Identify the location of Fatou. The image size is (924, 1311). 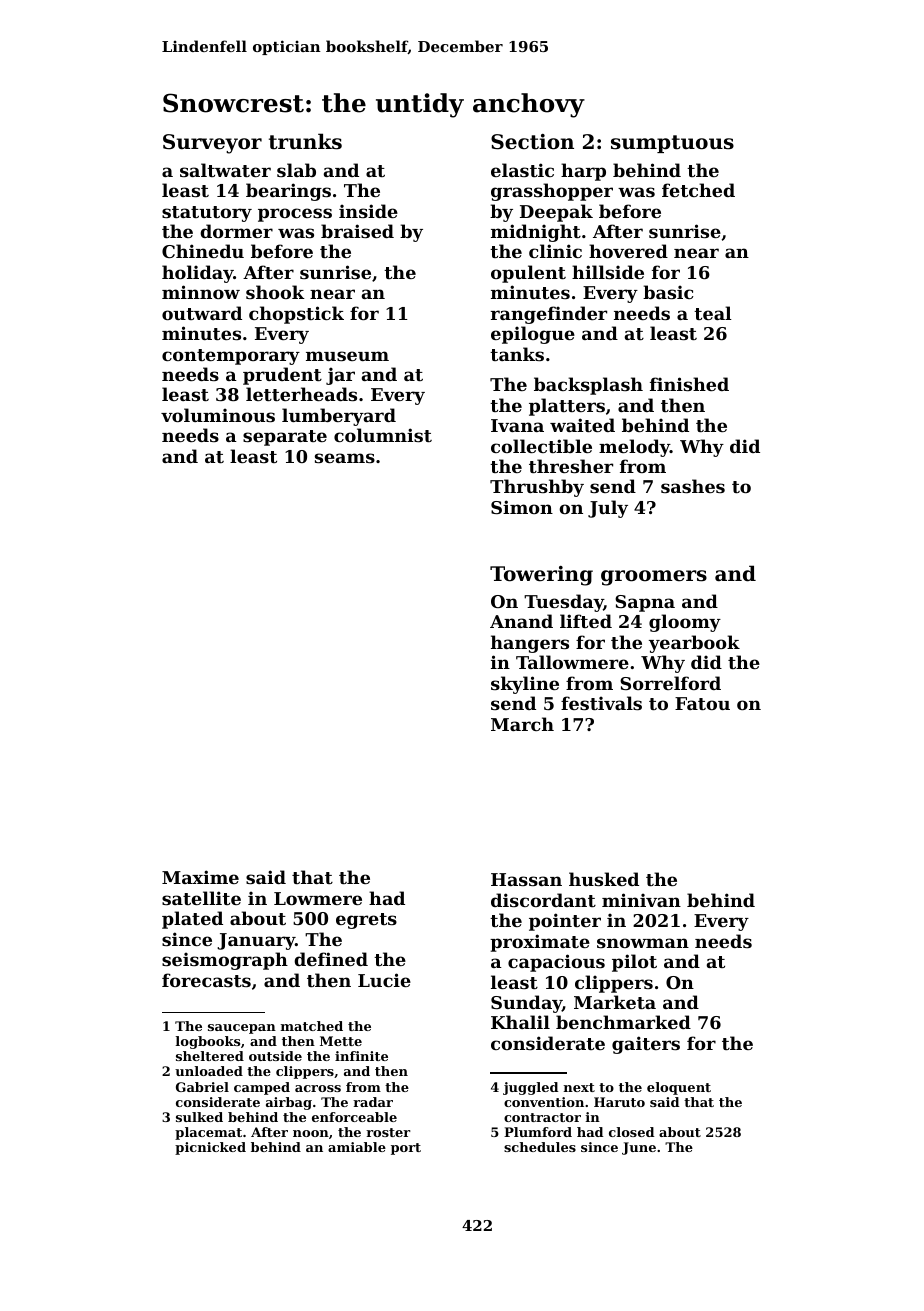
(702, 703).
